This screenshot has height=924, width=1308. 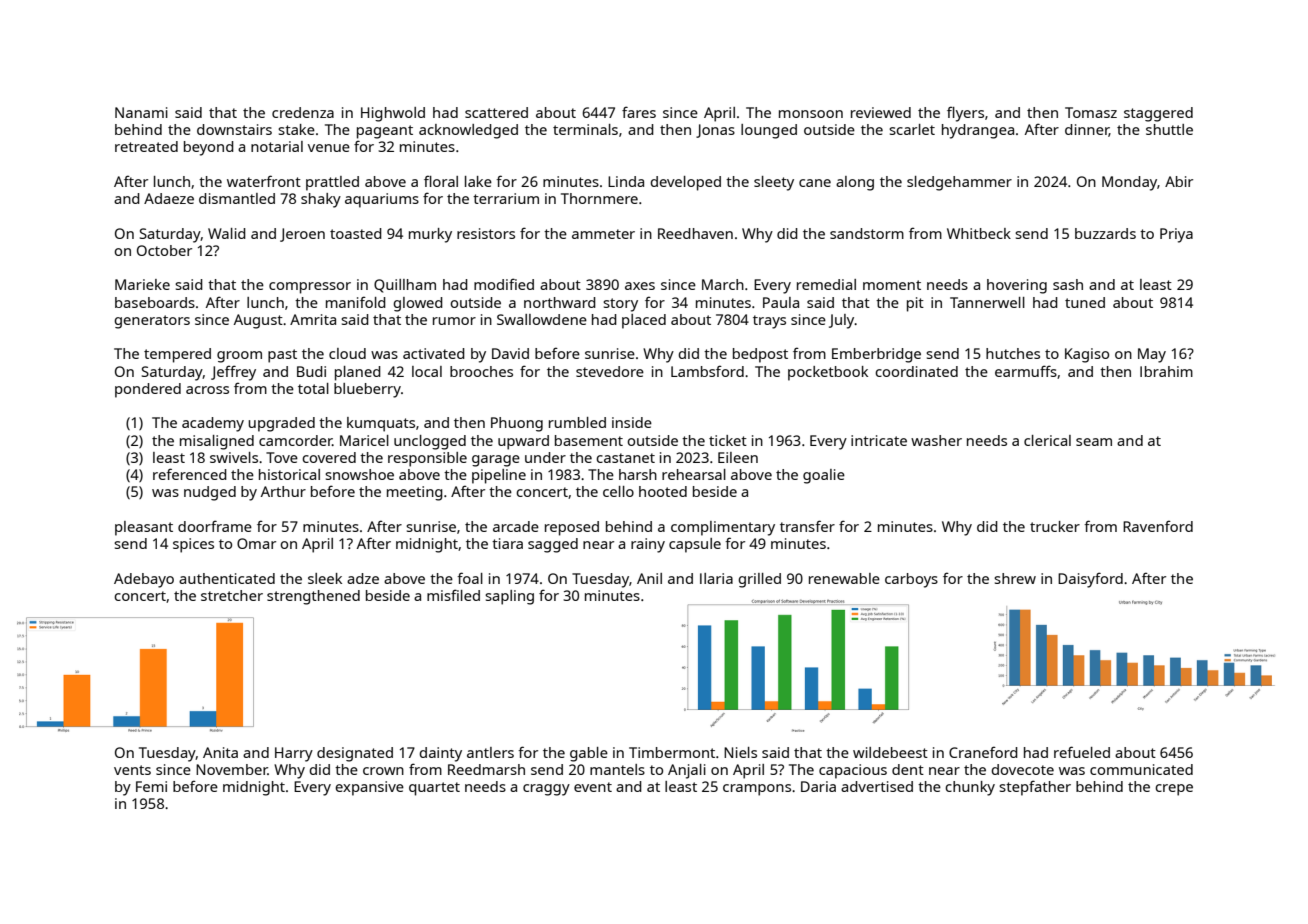 I want to click on fares, so click(x=639, y=112).
